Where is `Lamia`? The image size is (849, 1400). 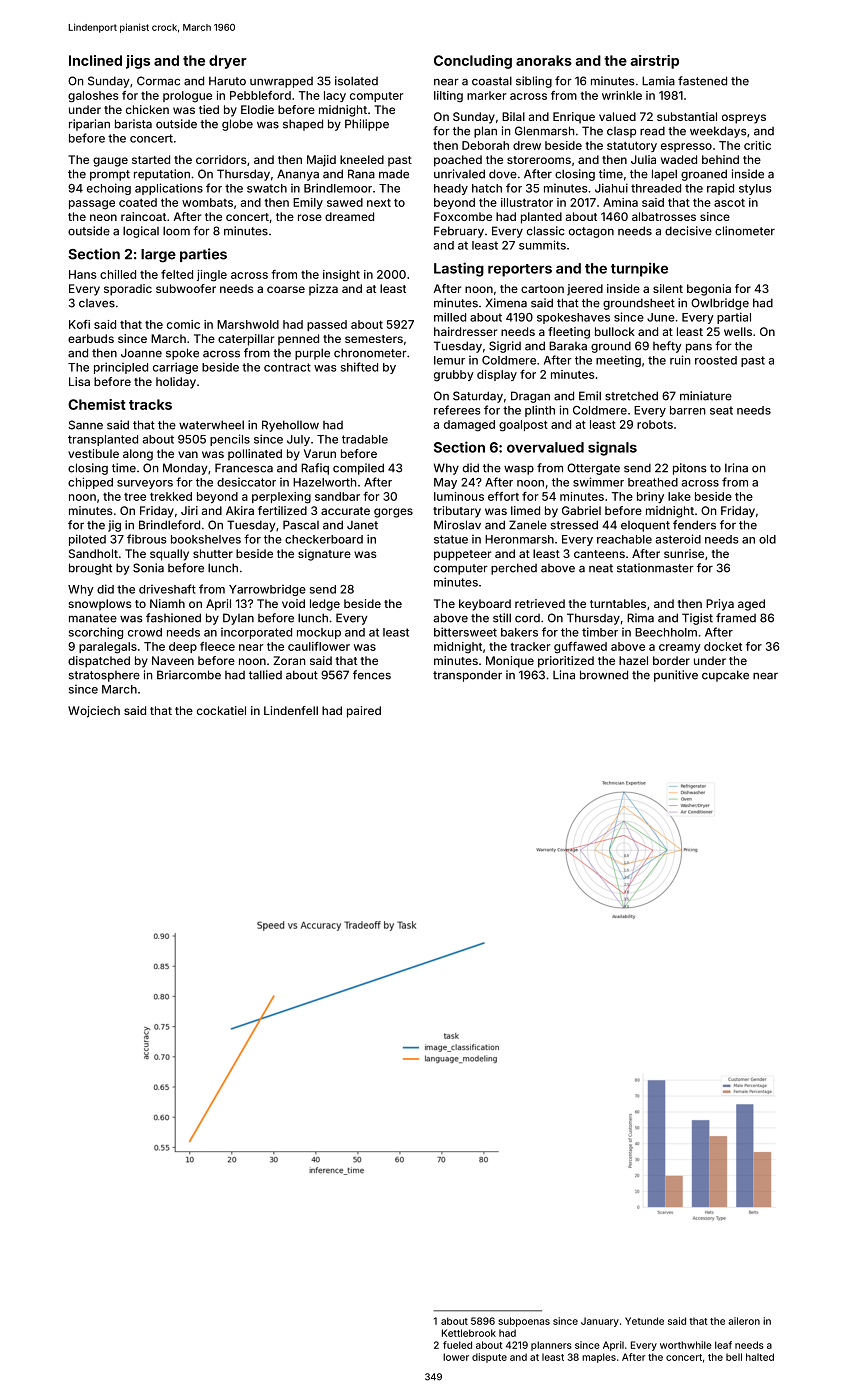
Lamia is located at coordinates (658, 81).
